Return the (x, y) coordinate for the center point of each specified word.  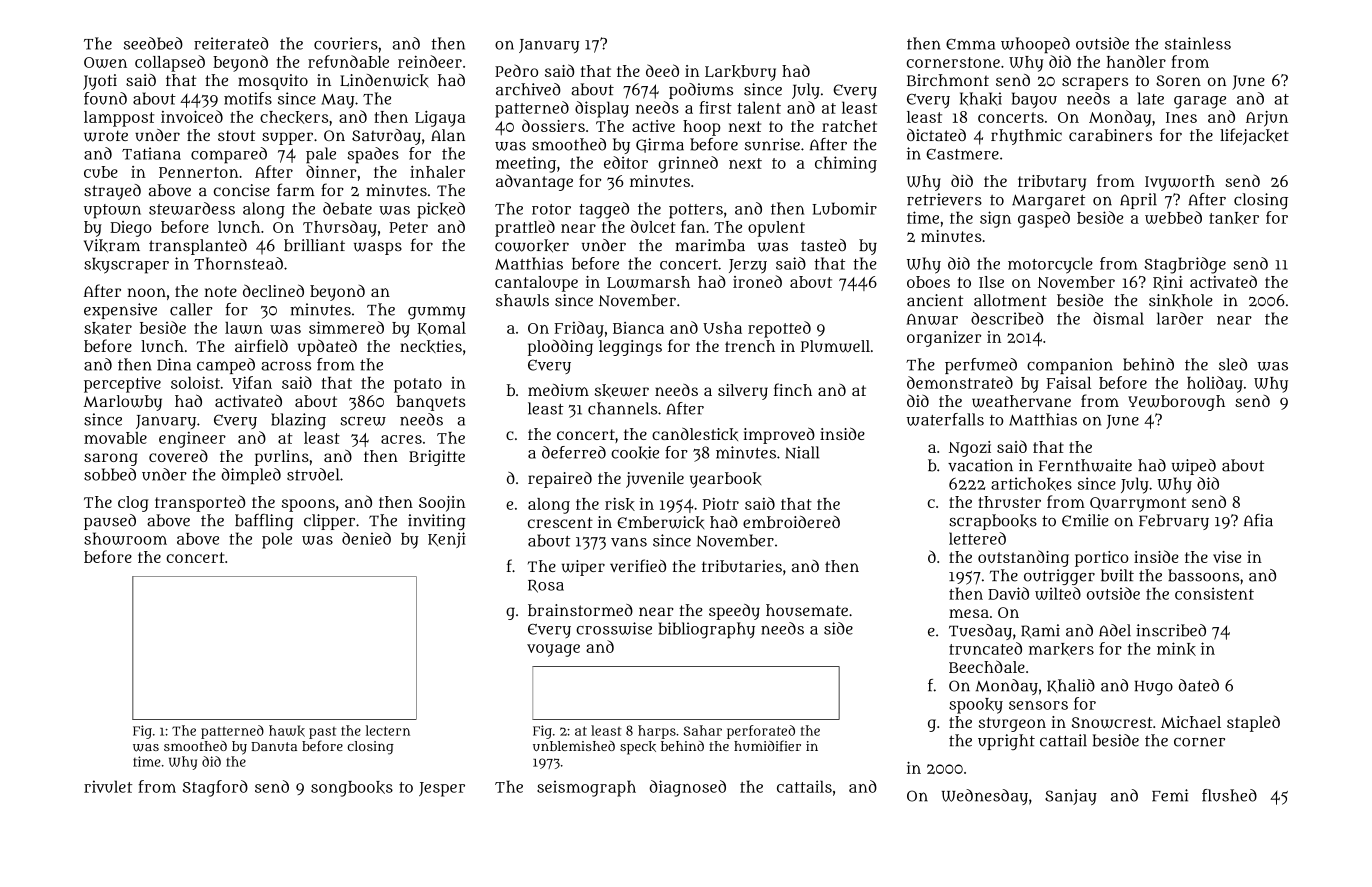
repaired (560, 480)
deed (662, 70)
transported (200, 503)
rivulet (108, 786)
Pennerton (198, 172)
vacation (980, 465)
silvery (743, 392)
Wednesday (985, 797)
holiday (1215, 384)
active (653, 126)
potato (418, 385)
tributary (1052, 183)
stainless (1198, 43)
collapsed (170, 63)
